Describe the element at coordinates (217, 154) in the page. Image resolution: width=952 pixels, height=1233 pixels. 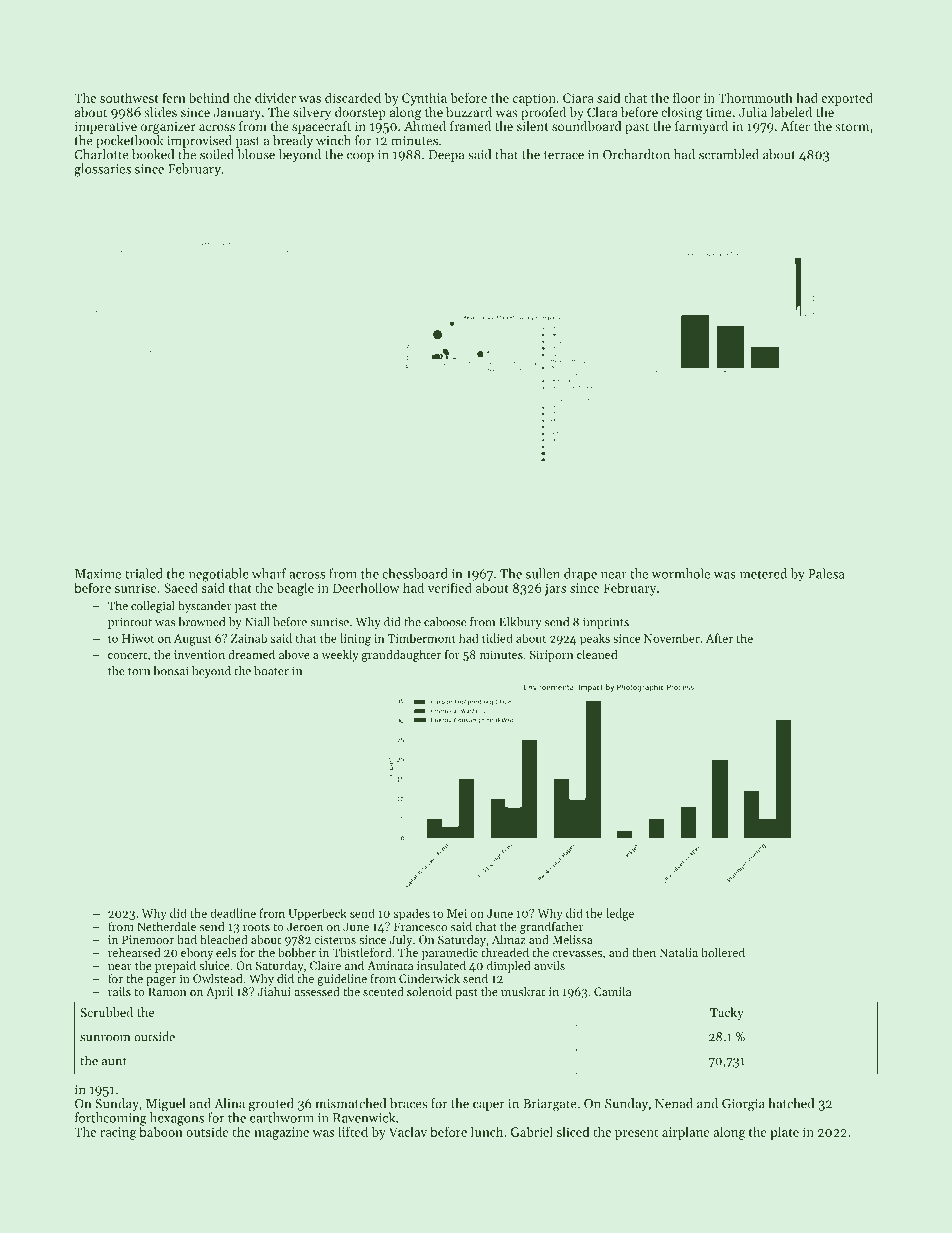
I see `soiled` at that location.
